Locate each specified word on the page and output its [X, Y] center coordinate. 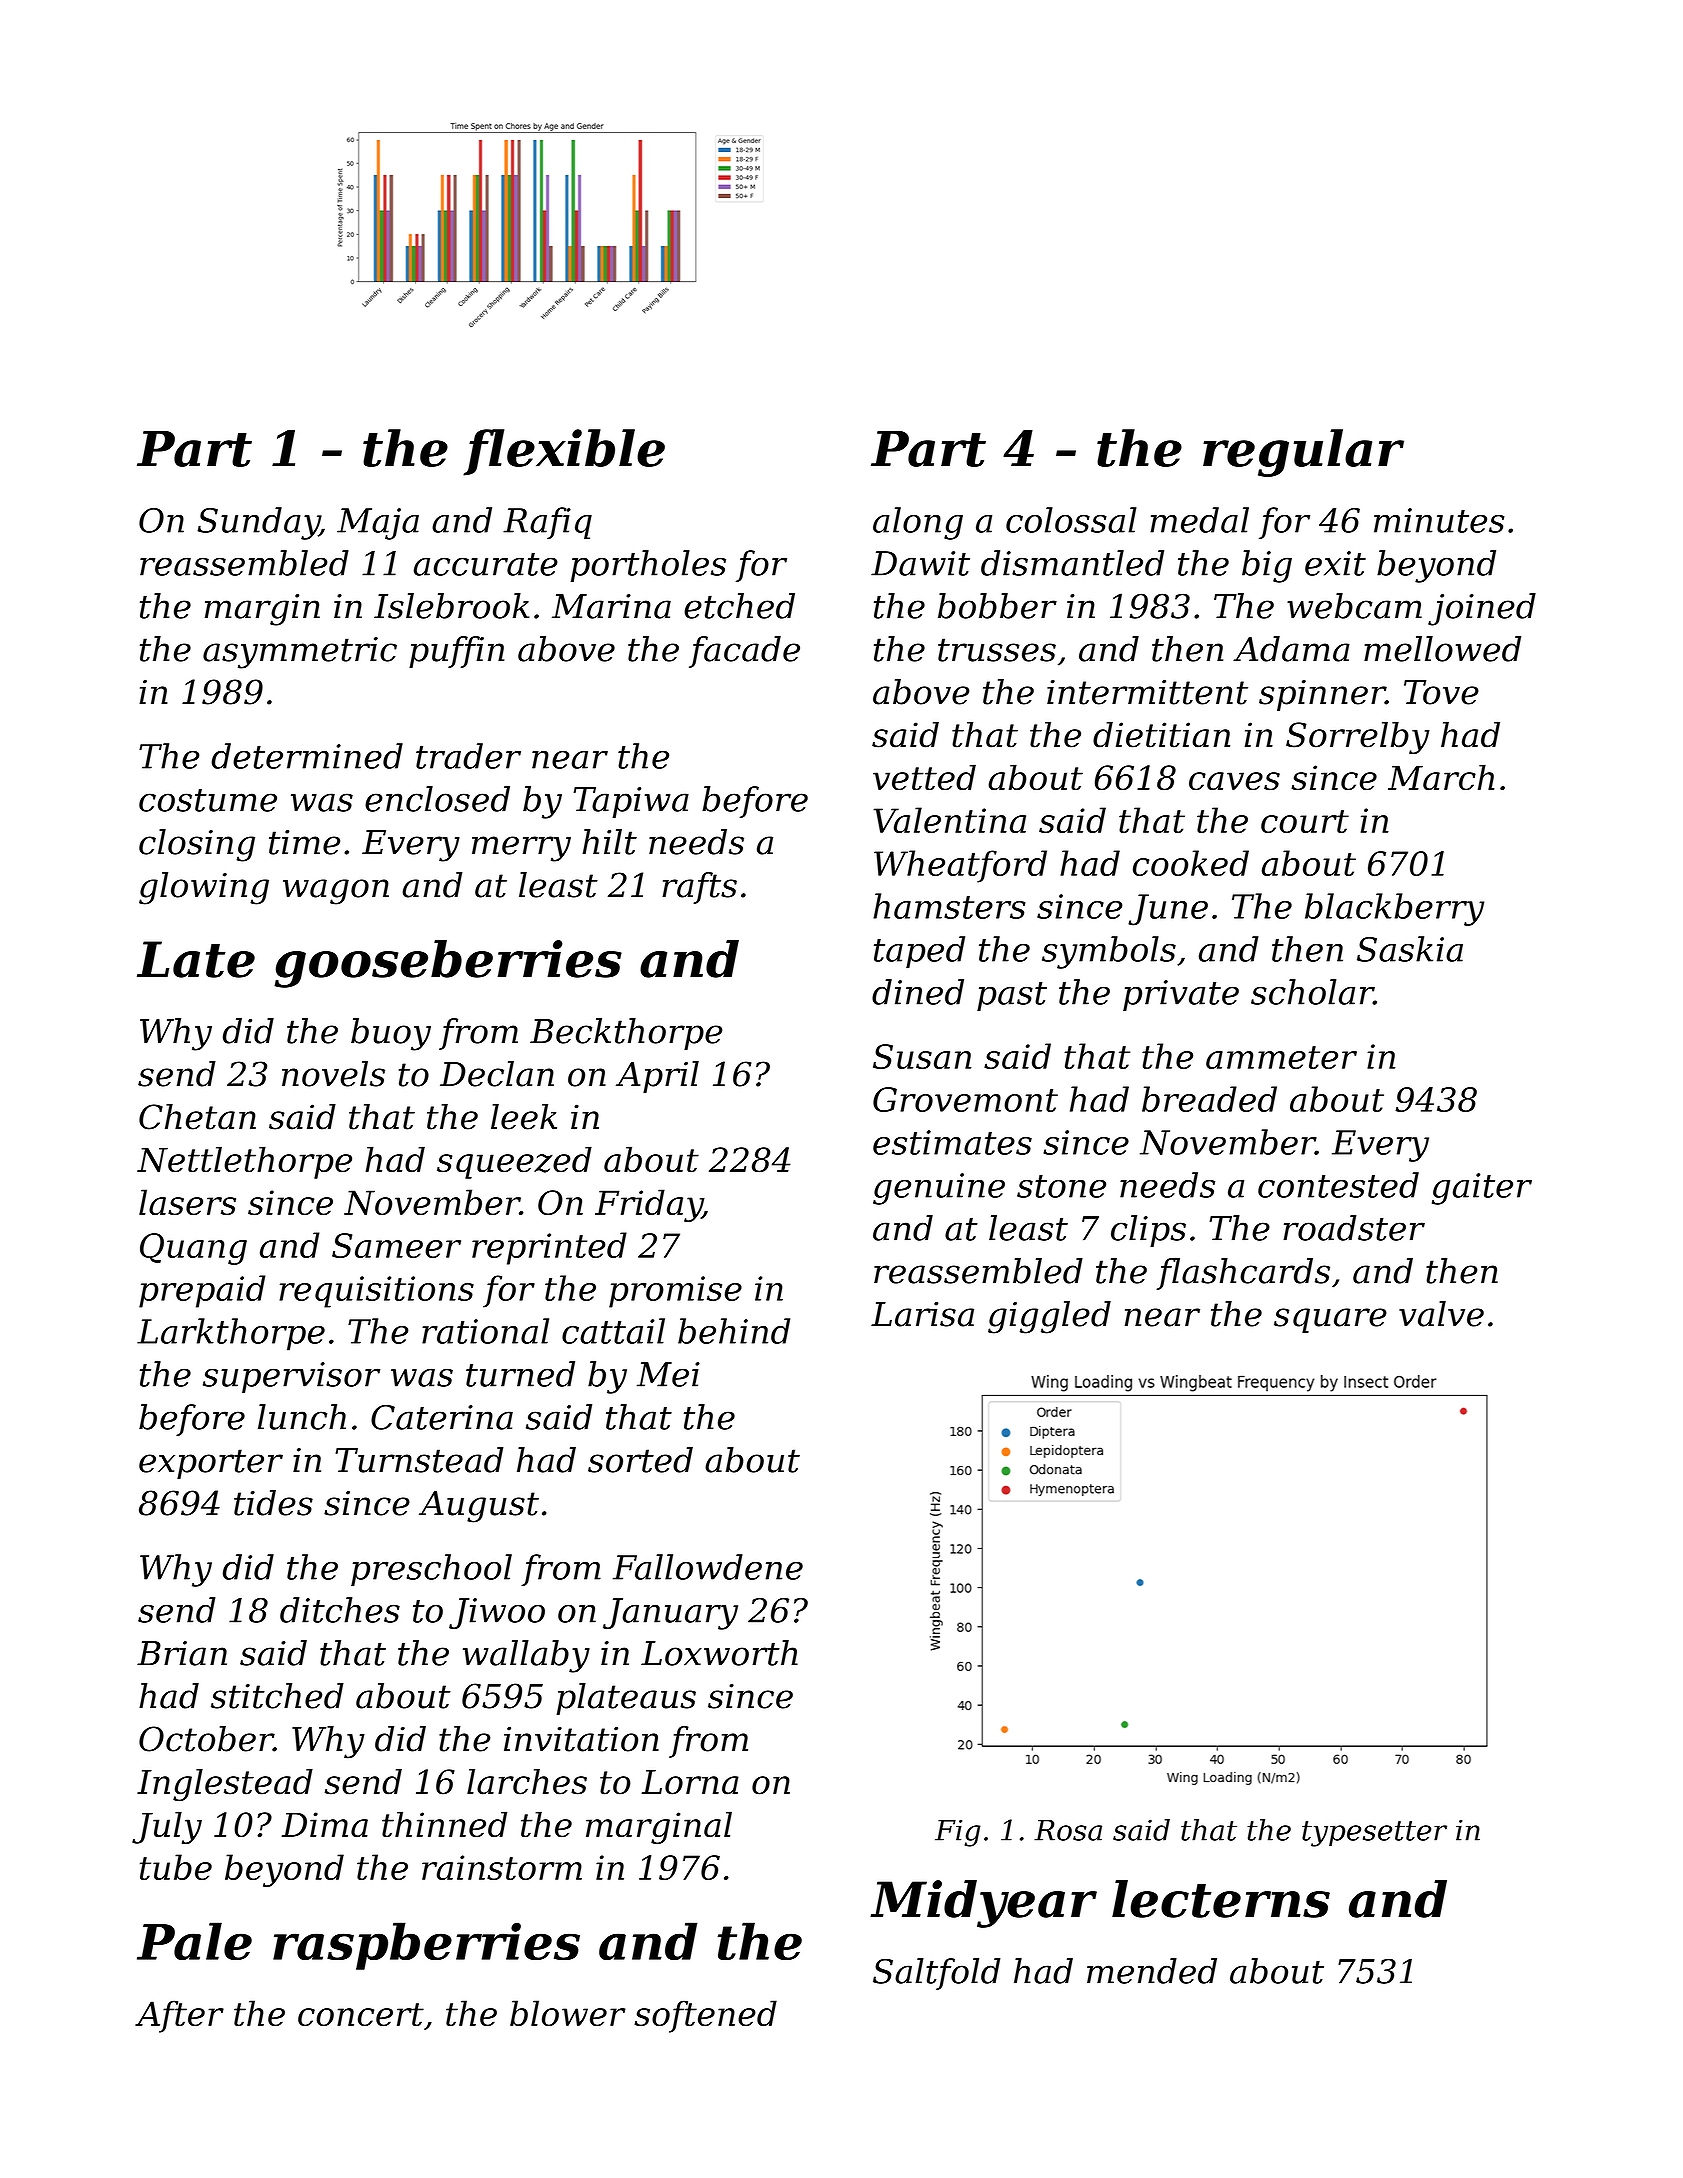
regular [1303, 453]
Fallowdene [708, 1567]
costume [208, 800]
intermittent [1147, 692]
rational [485, 1331]
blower [568, 2013]
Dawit [920, 563]
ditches [340, 1610]
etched [739, 606]
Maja [378, 524]
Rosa [1068, 1830]
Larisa [922, 1314]
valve [1441, 1314]
